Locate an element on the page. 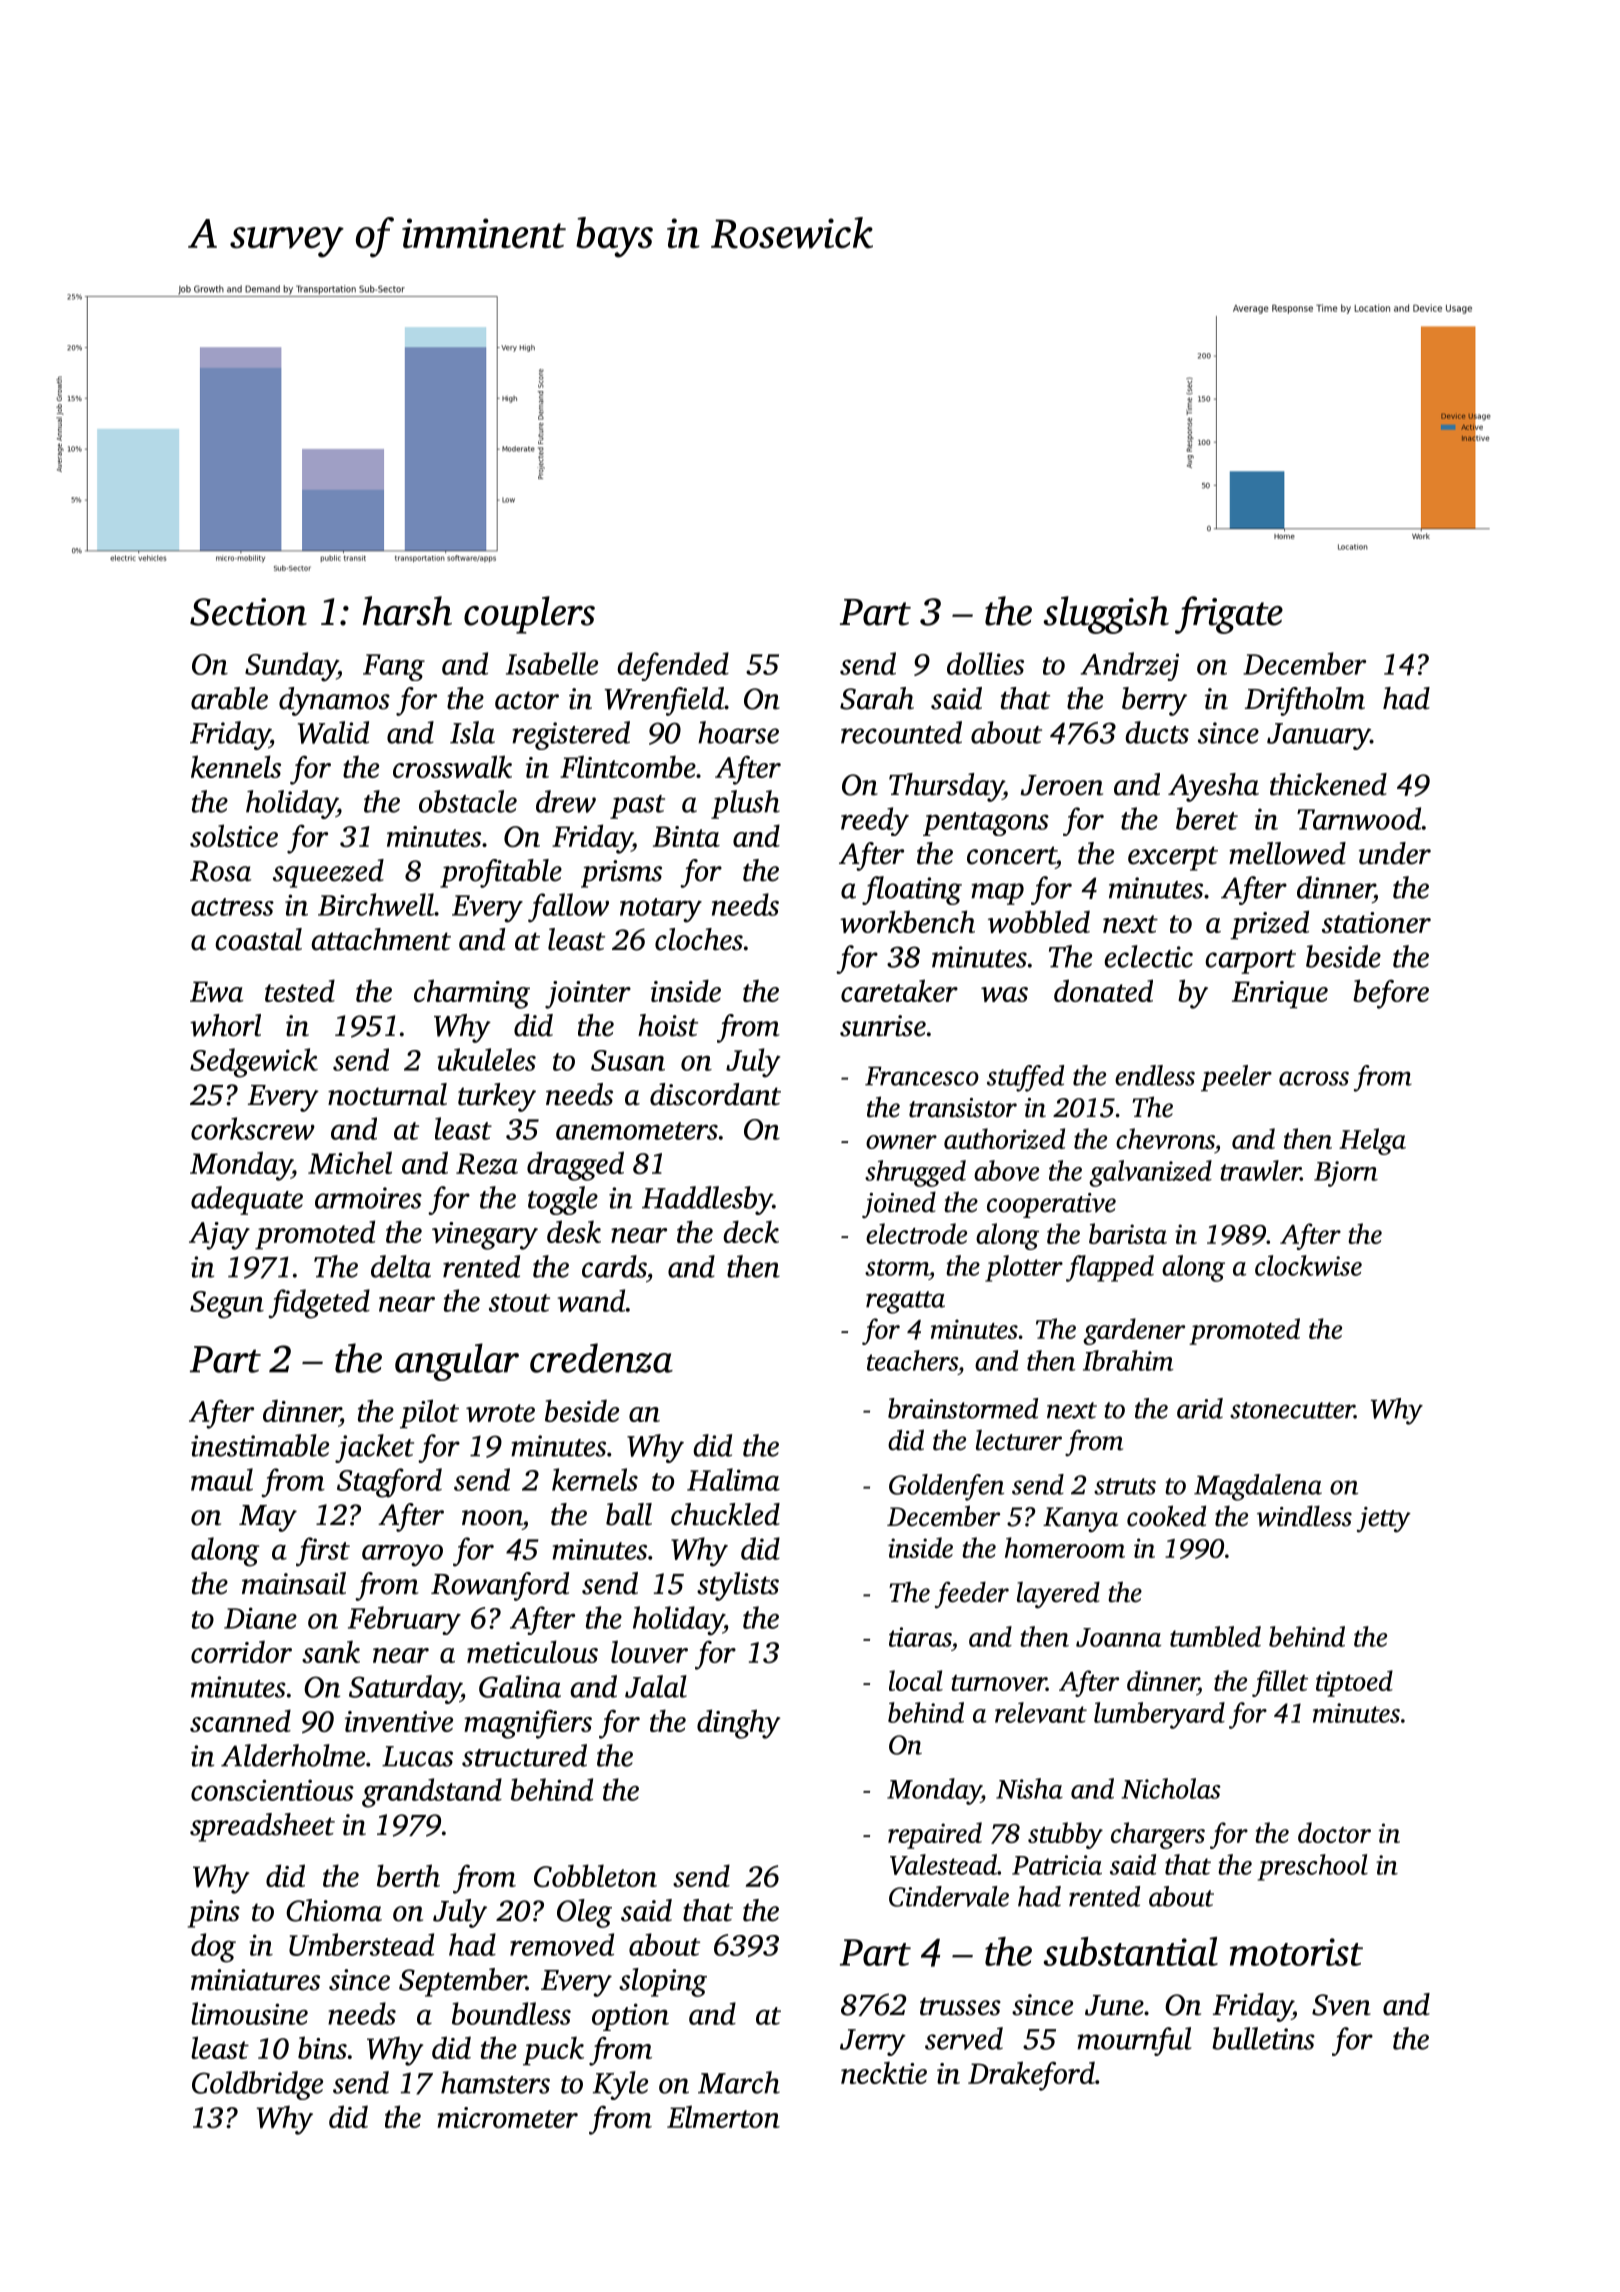 This page has width=1620, height=2292. arable is located at coordinates (229, 698).
